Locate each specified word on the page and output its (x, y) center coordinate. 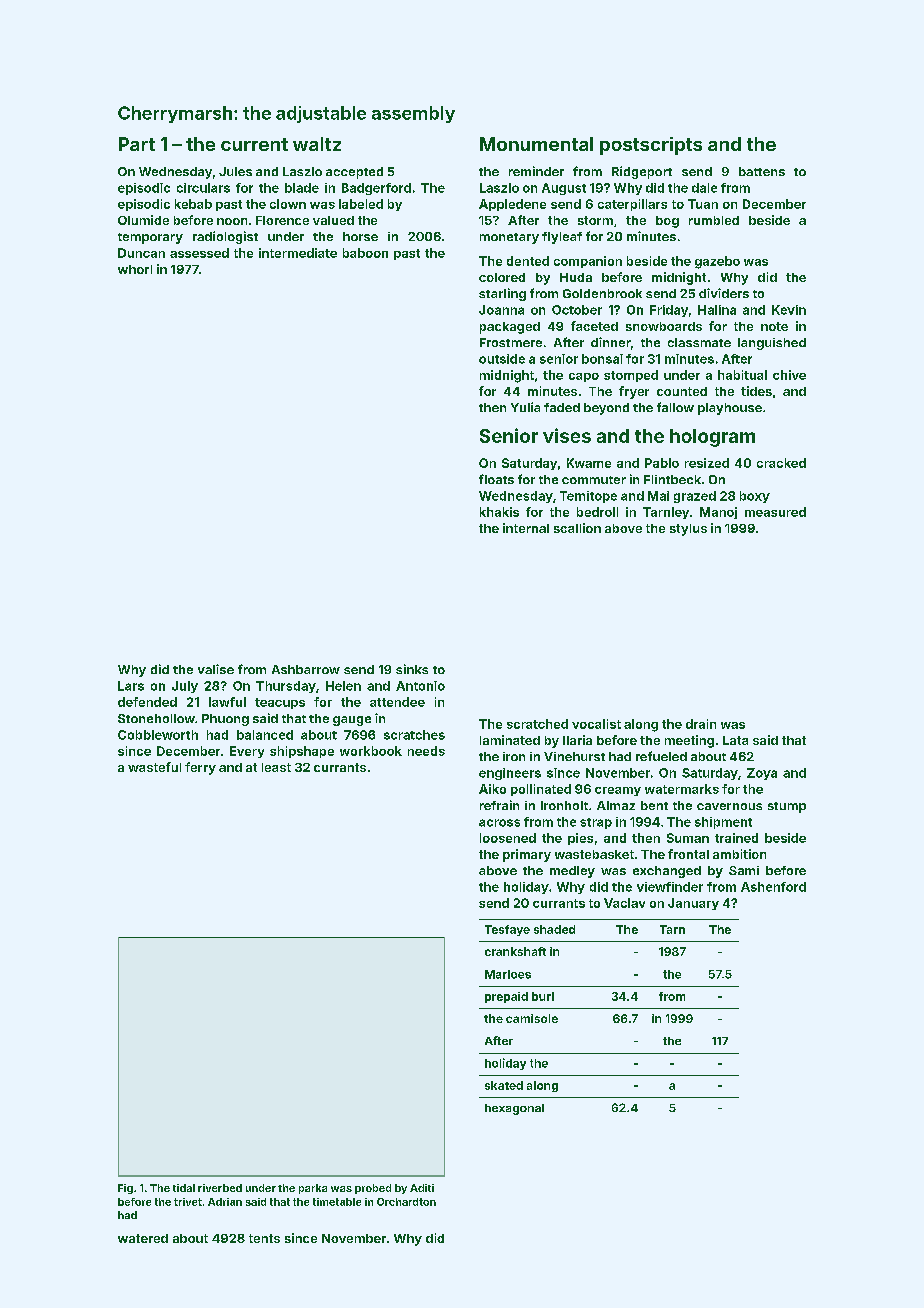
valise (216, 669)
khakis (499, 512)
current (254, 144)
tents (264, 1238)
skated (504, 1085)
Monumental (536, 144)
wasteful (154, 767)
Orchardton (406, 1202)
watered (143, 1238)
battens (762, 171)
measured (775, 512)
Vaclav (624, 903)
